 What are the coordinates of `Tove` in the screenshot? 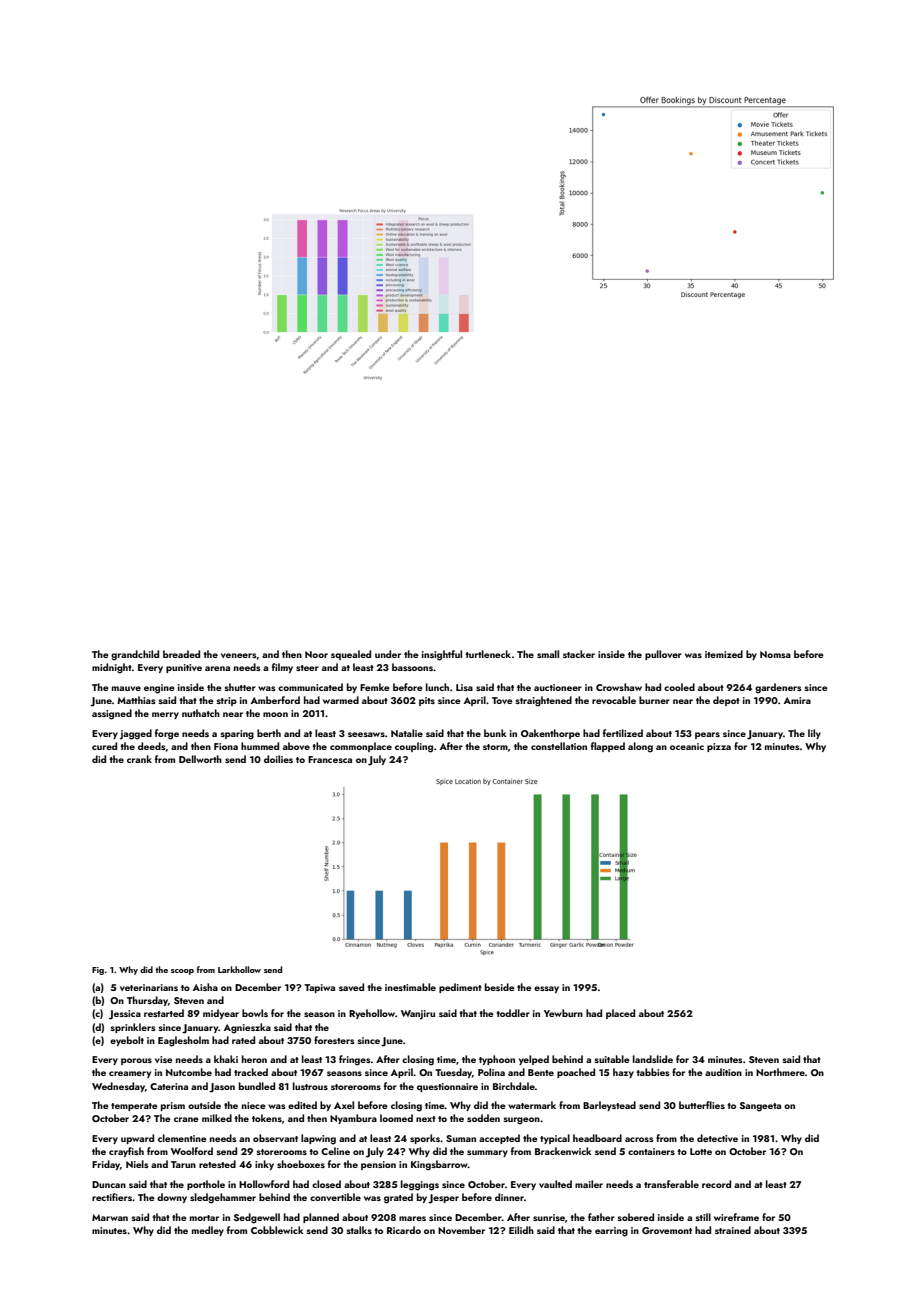 It's located at (502, 700).
